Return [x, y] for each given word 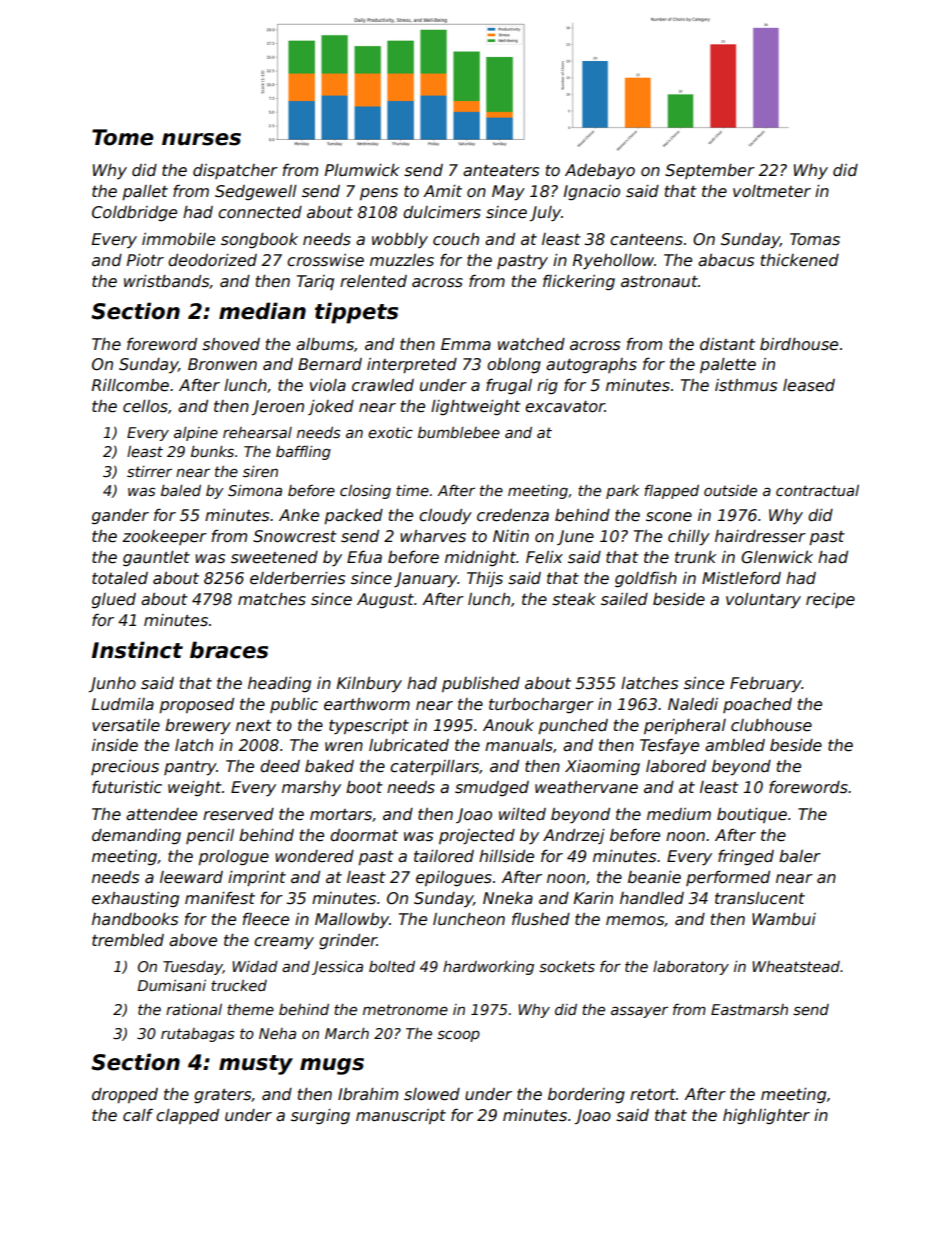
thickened [800, 260]
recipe [830, 600]
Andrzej [574, 836]
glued [114, 600]
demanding [136, 836]
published [481, 684]
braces [229, 650]
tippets [356, 313]
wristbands [166, 281]
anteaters [501, 171]
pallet [145, 192]
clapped [187, 1116]
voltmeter [772, 191]
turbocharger [541, 705]
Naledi [693, 704]
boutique [752, 815]
